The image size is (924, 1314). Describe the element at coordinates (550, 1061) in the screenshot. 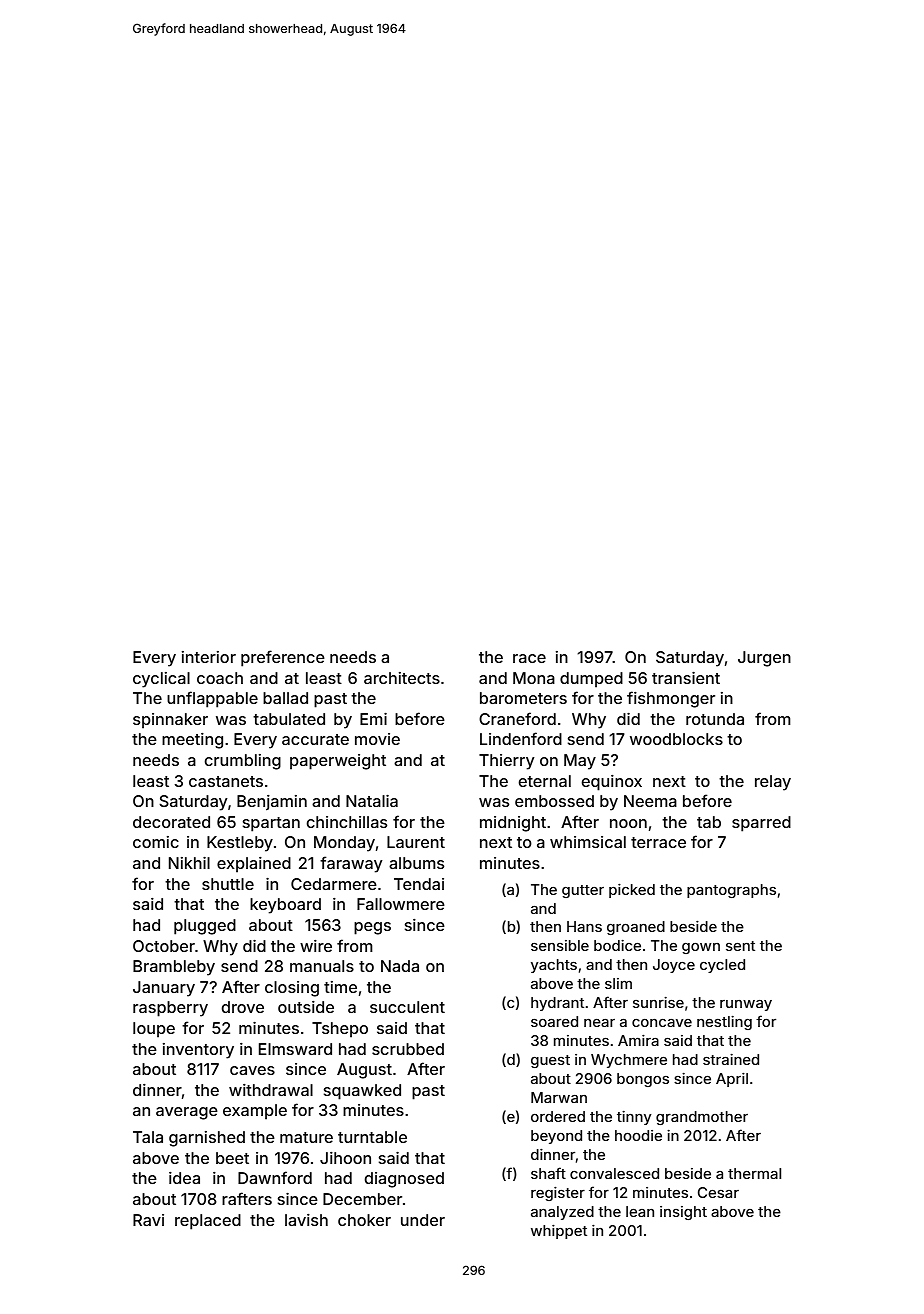

I see `guest` at that location.
